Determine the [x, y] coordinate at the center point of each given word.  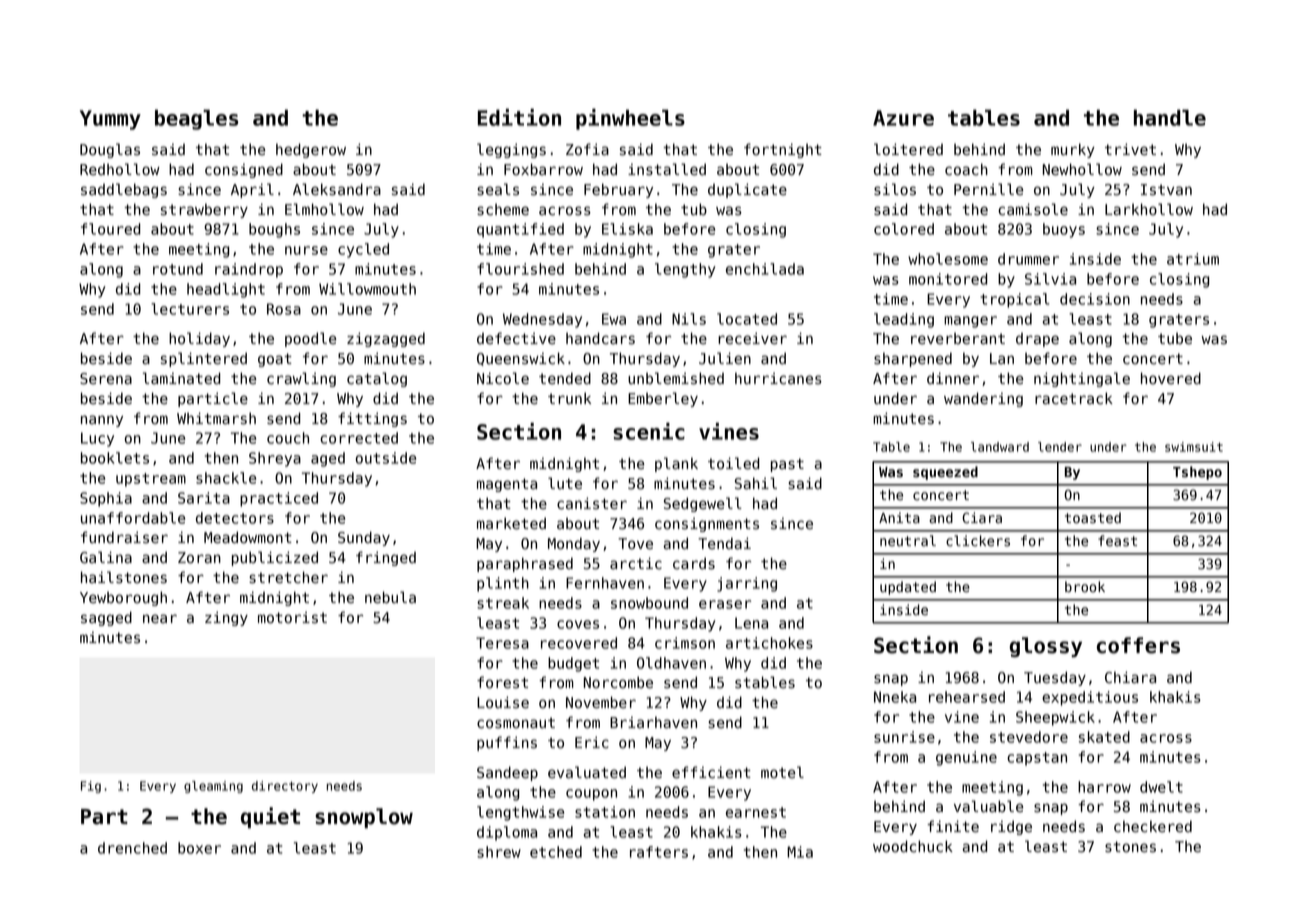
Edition [519, 117]
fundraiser [124, 537]
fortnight [783, 150]
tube [1175, 339]
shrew [499, 852]
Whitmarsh [216, 418]
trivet [1130, 149]
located [747, 319]
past [787, 465]
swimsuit [1194, 447]
